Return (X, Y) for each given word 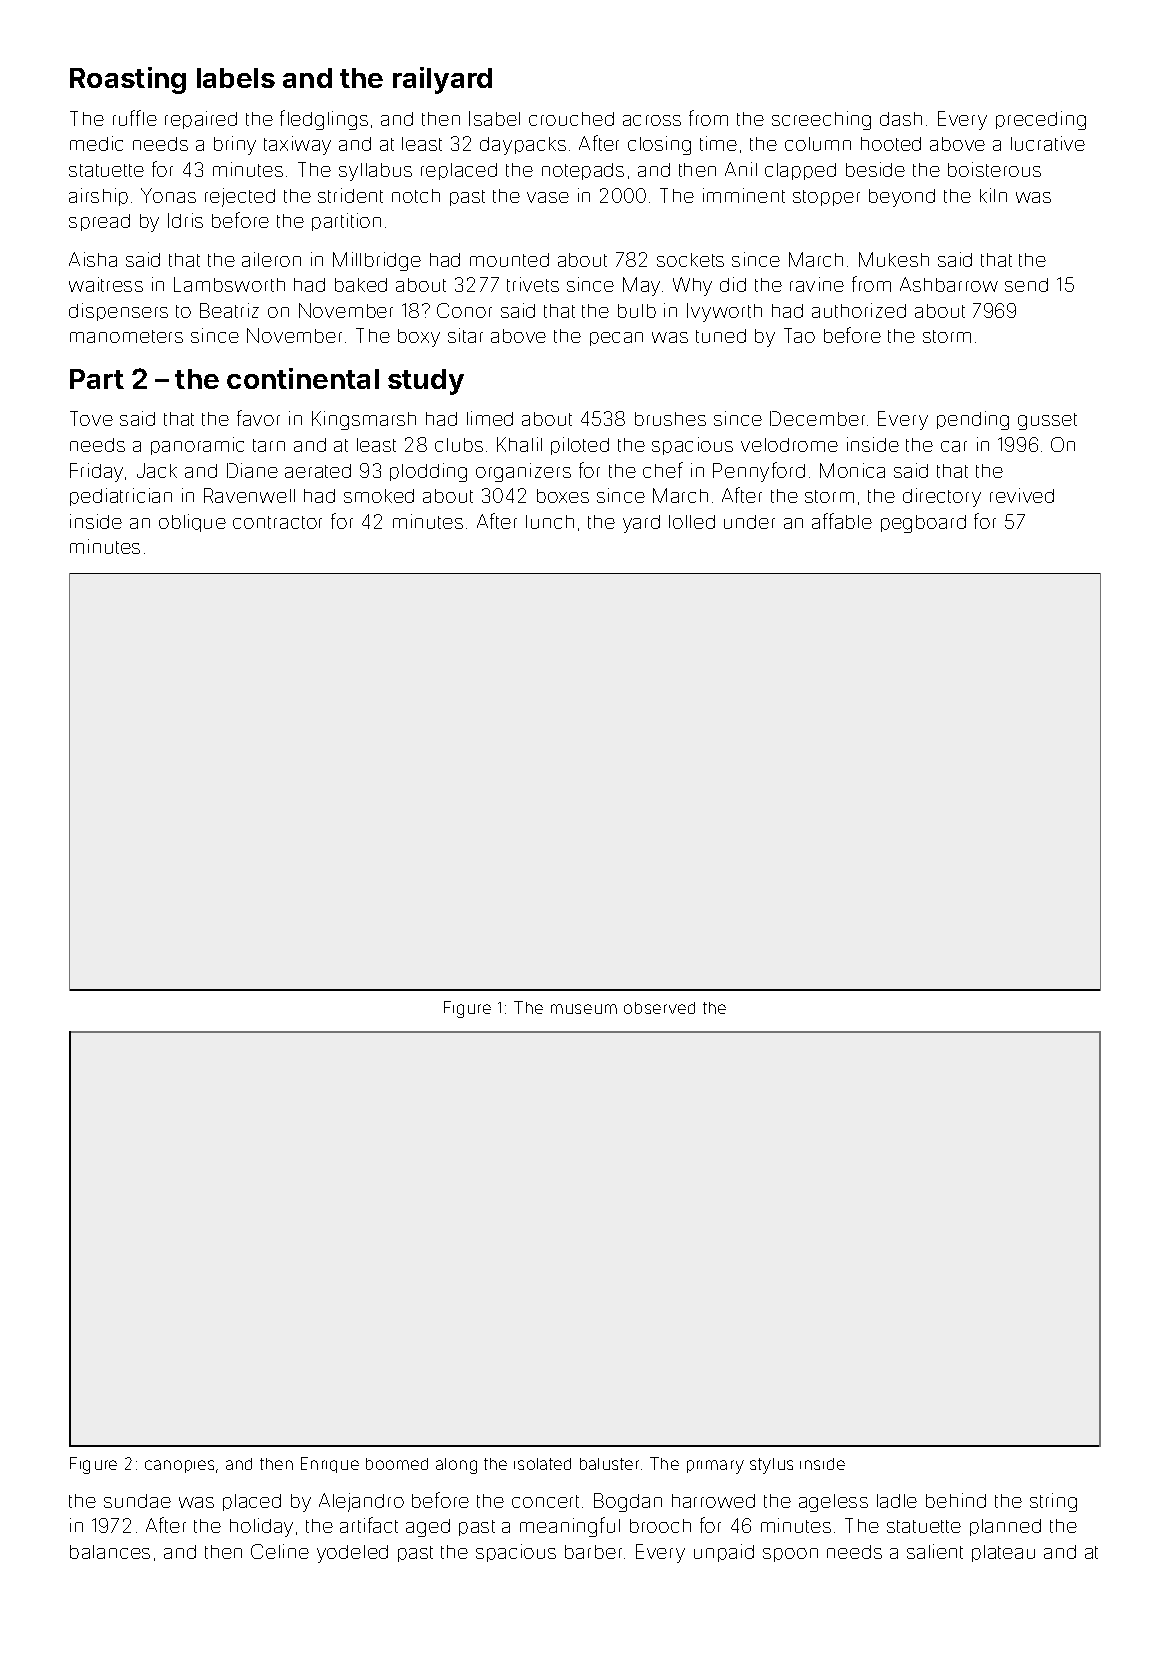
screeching (821, 120)
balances (110, 1552)
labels (236, 78)
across (652, 120)
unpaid (724, 1553)
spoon (790, 1555)
